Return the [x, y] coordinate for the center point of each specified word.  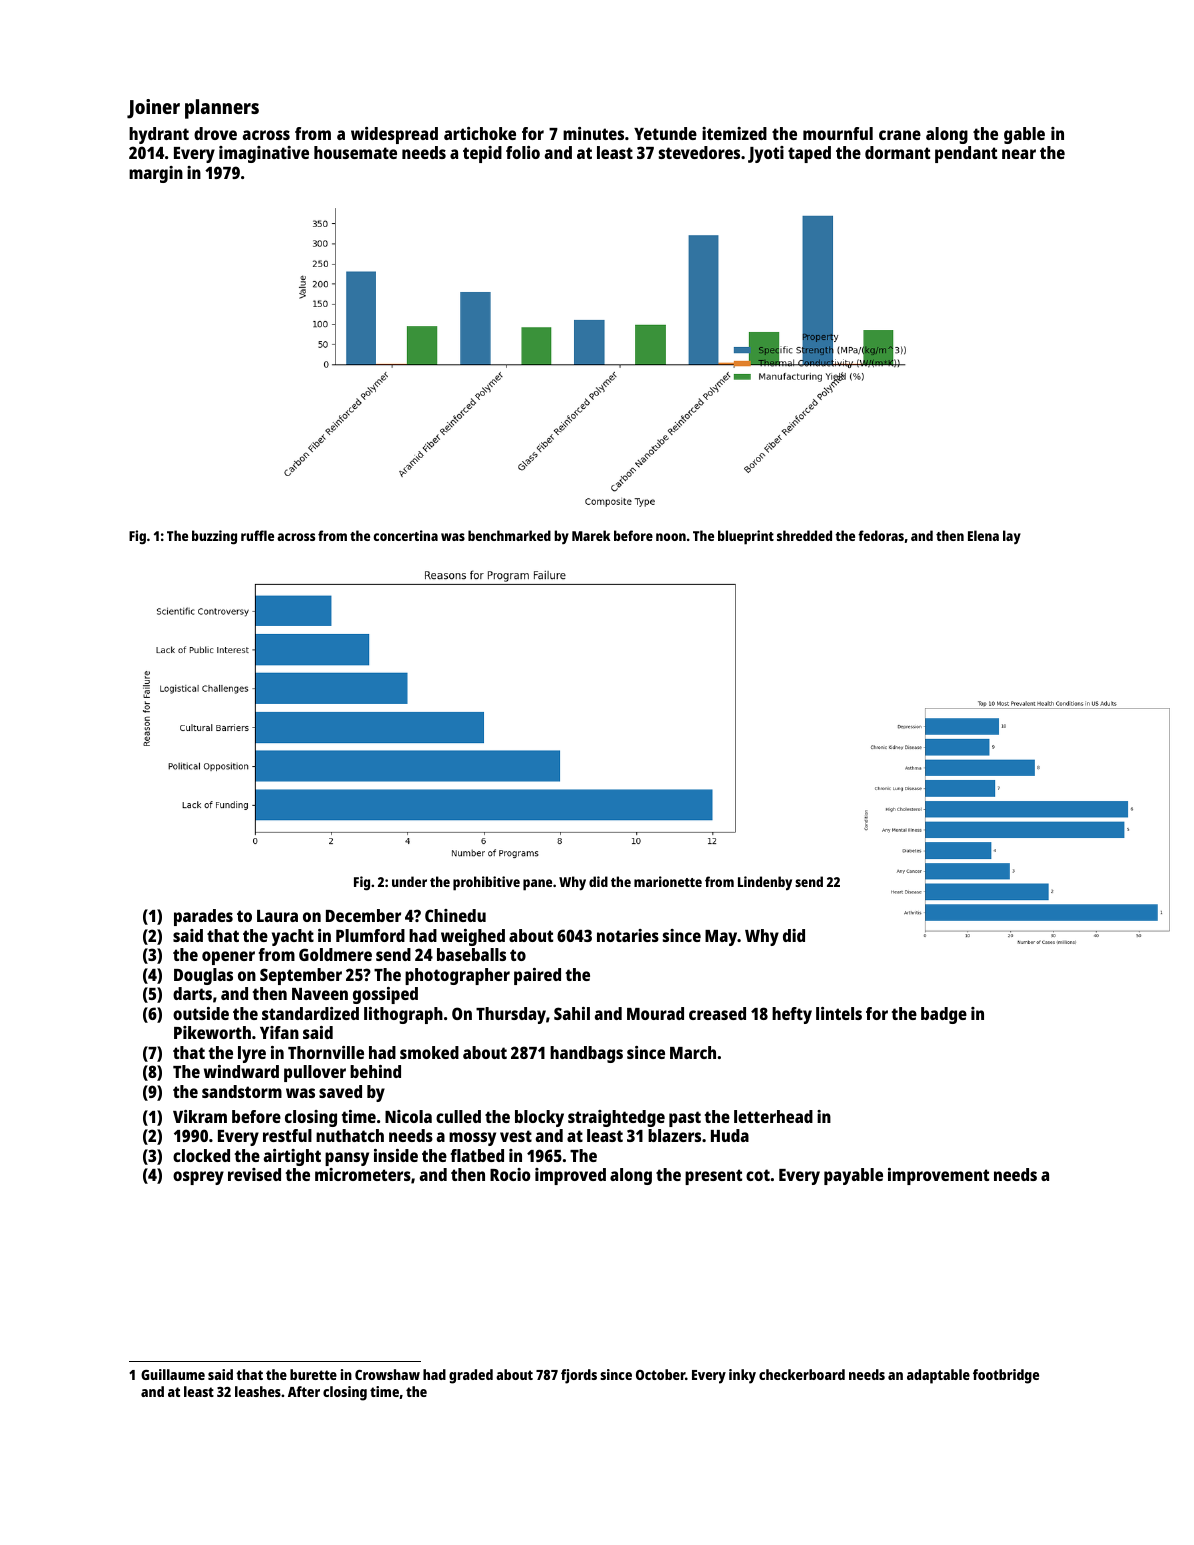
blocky [539, 1118]
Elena [983, 535]
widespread [394, 135]
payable [853, 1176]
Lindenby [765, 883]
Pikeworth [212, 1032]
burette [313, 1374]
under [409, 881]
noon [671, 537]
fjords [579, 1376]
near [1019, 154]
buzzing [214, 537]
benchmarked [509, 535]
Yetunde [665, 133]
